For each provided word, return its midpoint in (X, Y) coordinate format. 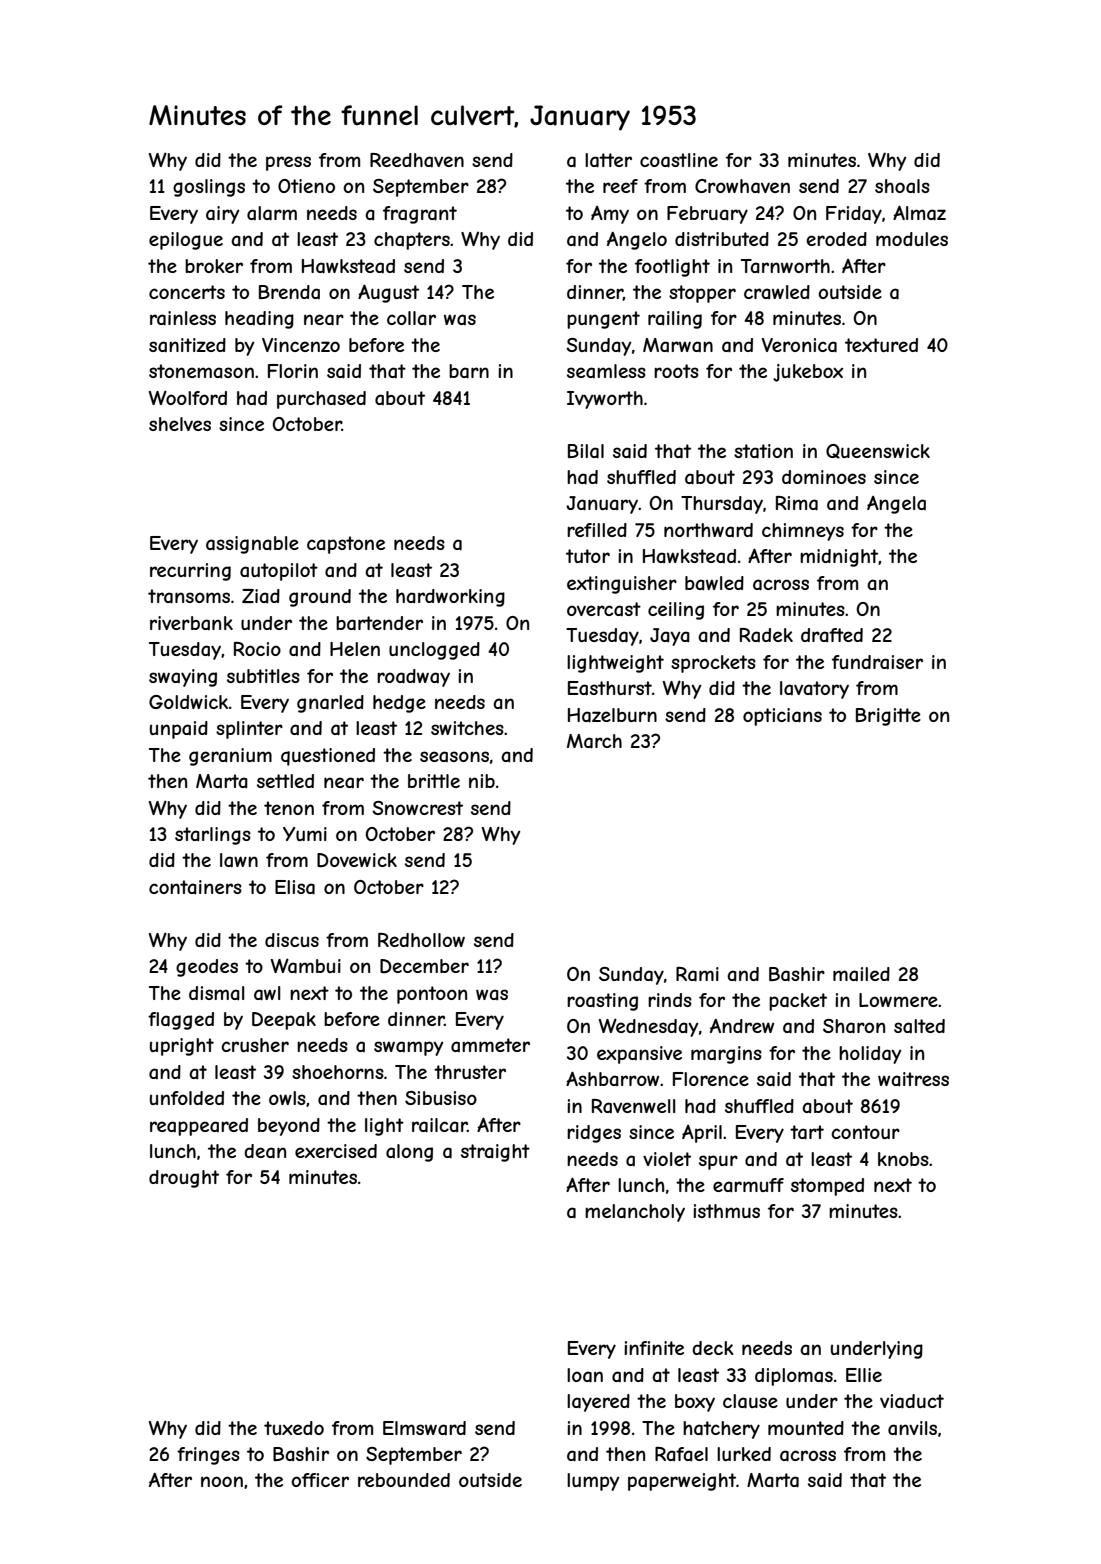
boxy (695, 1403)
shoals (902, 186)
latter (608, 160)
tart (807, 1132)
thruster (470, 1072)
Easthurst (610, 688)
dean (265, 1151)
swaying (183, 678)
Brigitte (888, 717)
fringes (208, 1456)
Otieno (306, 186)
